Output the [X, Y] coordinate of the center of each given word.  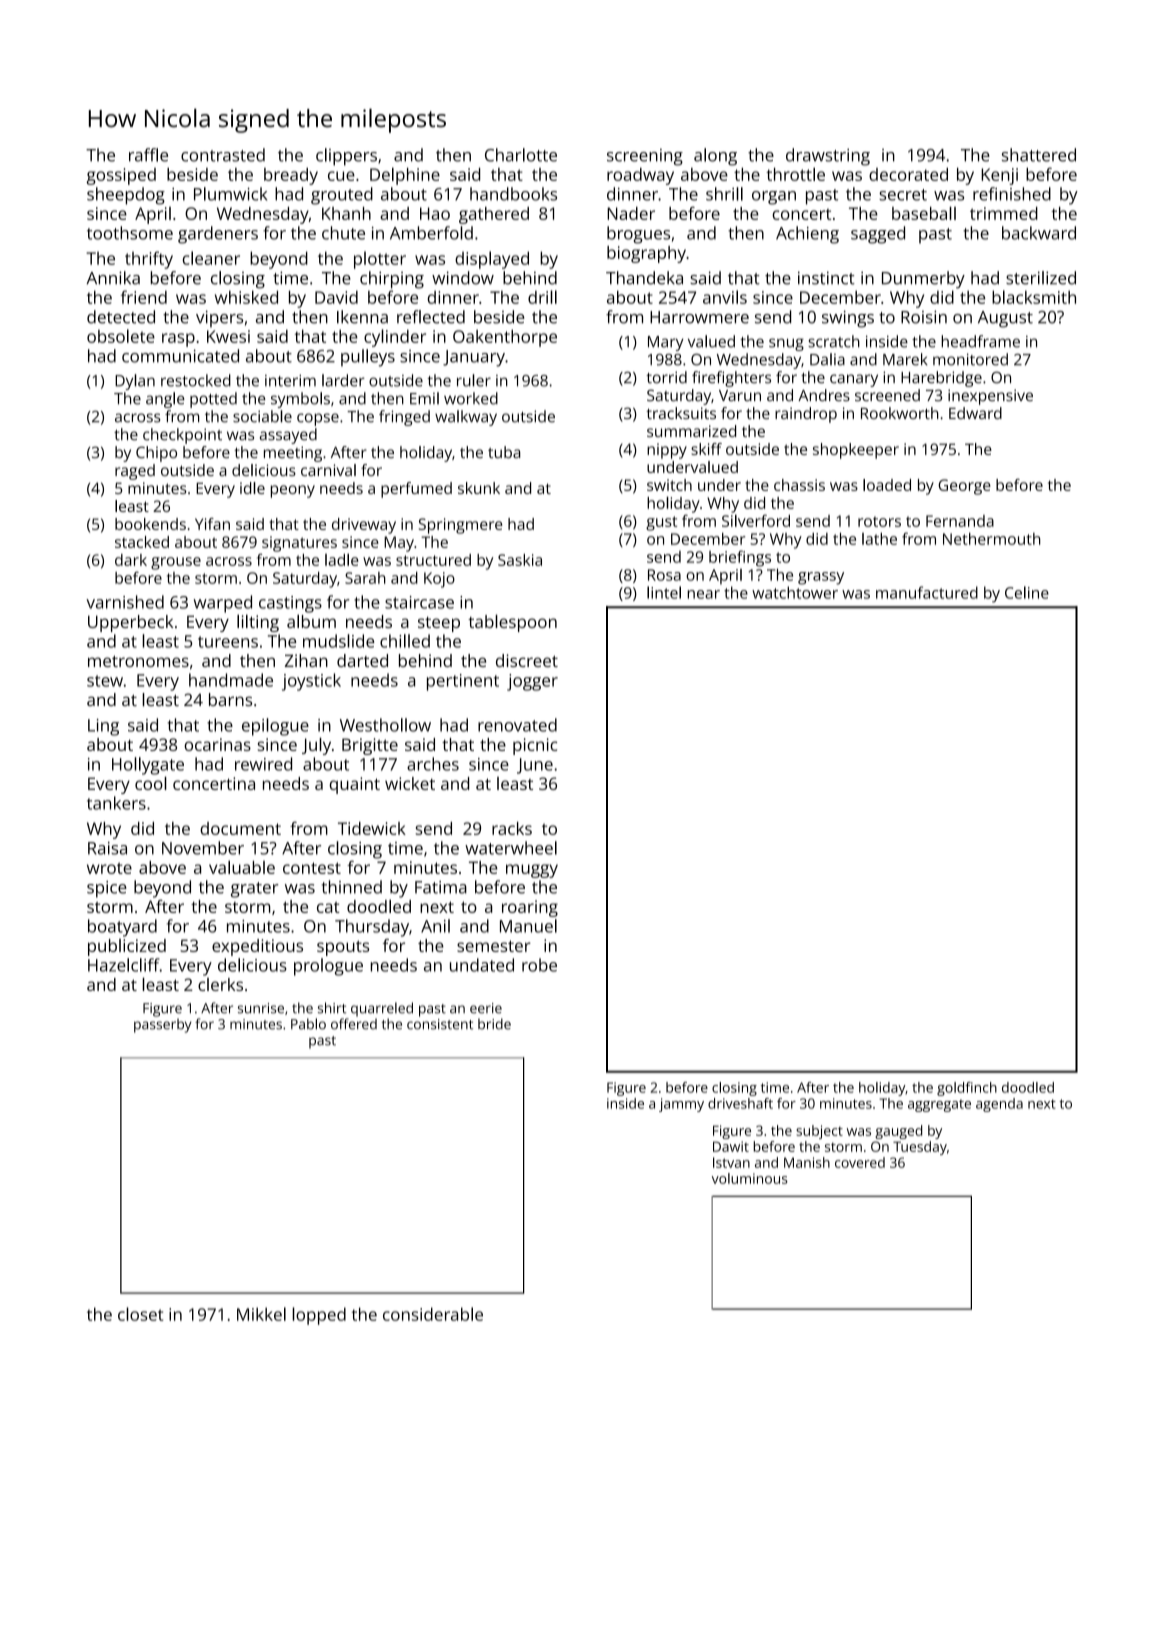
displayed [492, 260]
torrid [666, 377]
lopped [319, 1316]
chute [343, 233]
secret [903, 195]
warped [223, 604]
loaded [887, 485]
